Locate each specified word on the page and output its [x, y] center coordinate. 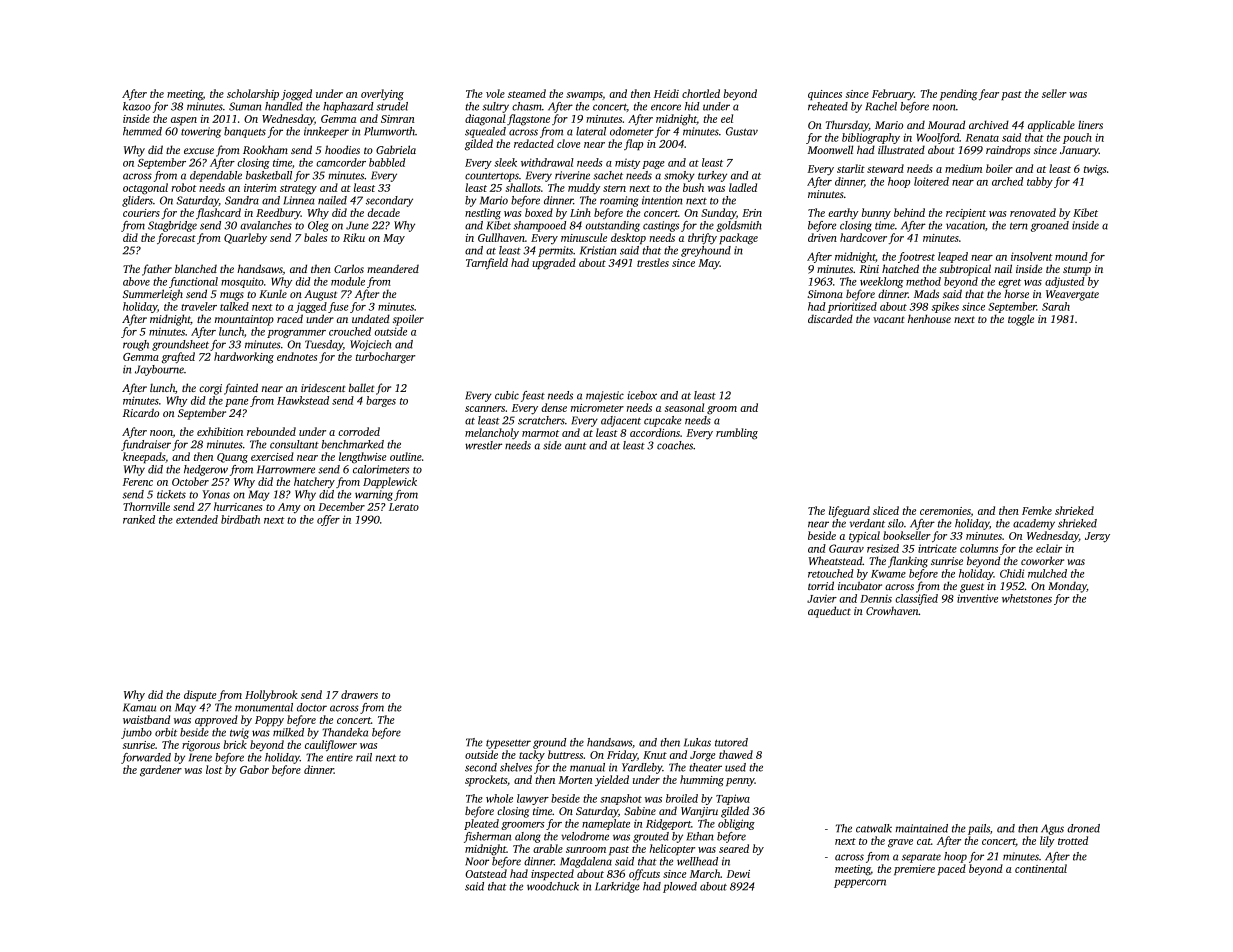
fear [989, 95]
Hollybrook [271, 696]
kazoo [137, 106]
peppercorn [860, 883]
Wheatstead [836, 560]
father [157, 270]
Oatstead [486, 873]
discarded [830, 318]
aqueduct [829, 612]
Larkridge [617, 887]
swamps [584, 96]
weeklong [881, 282]
